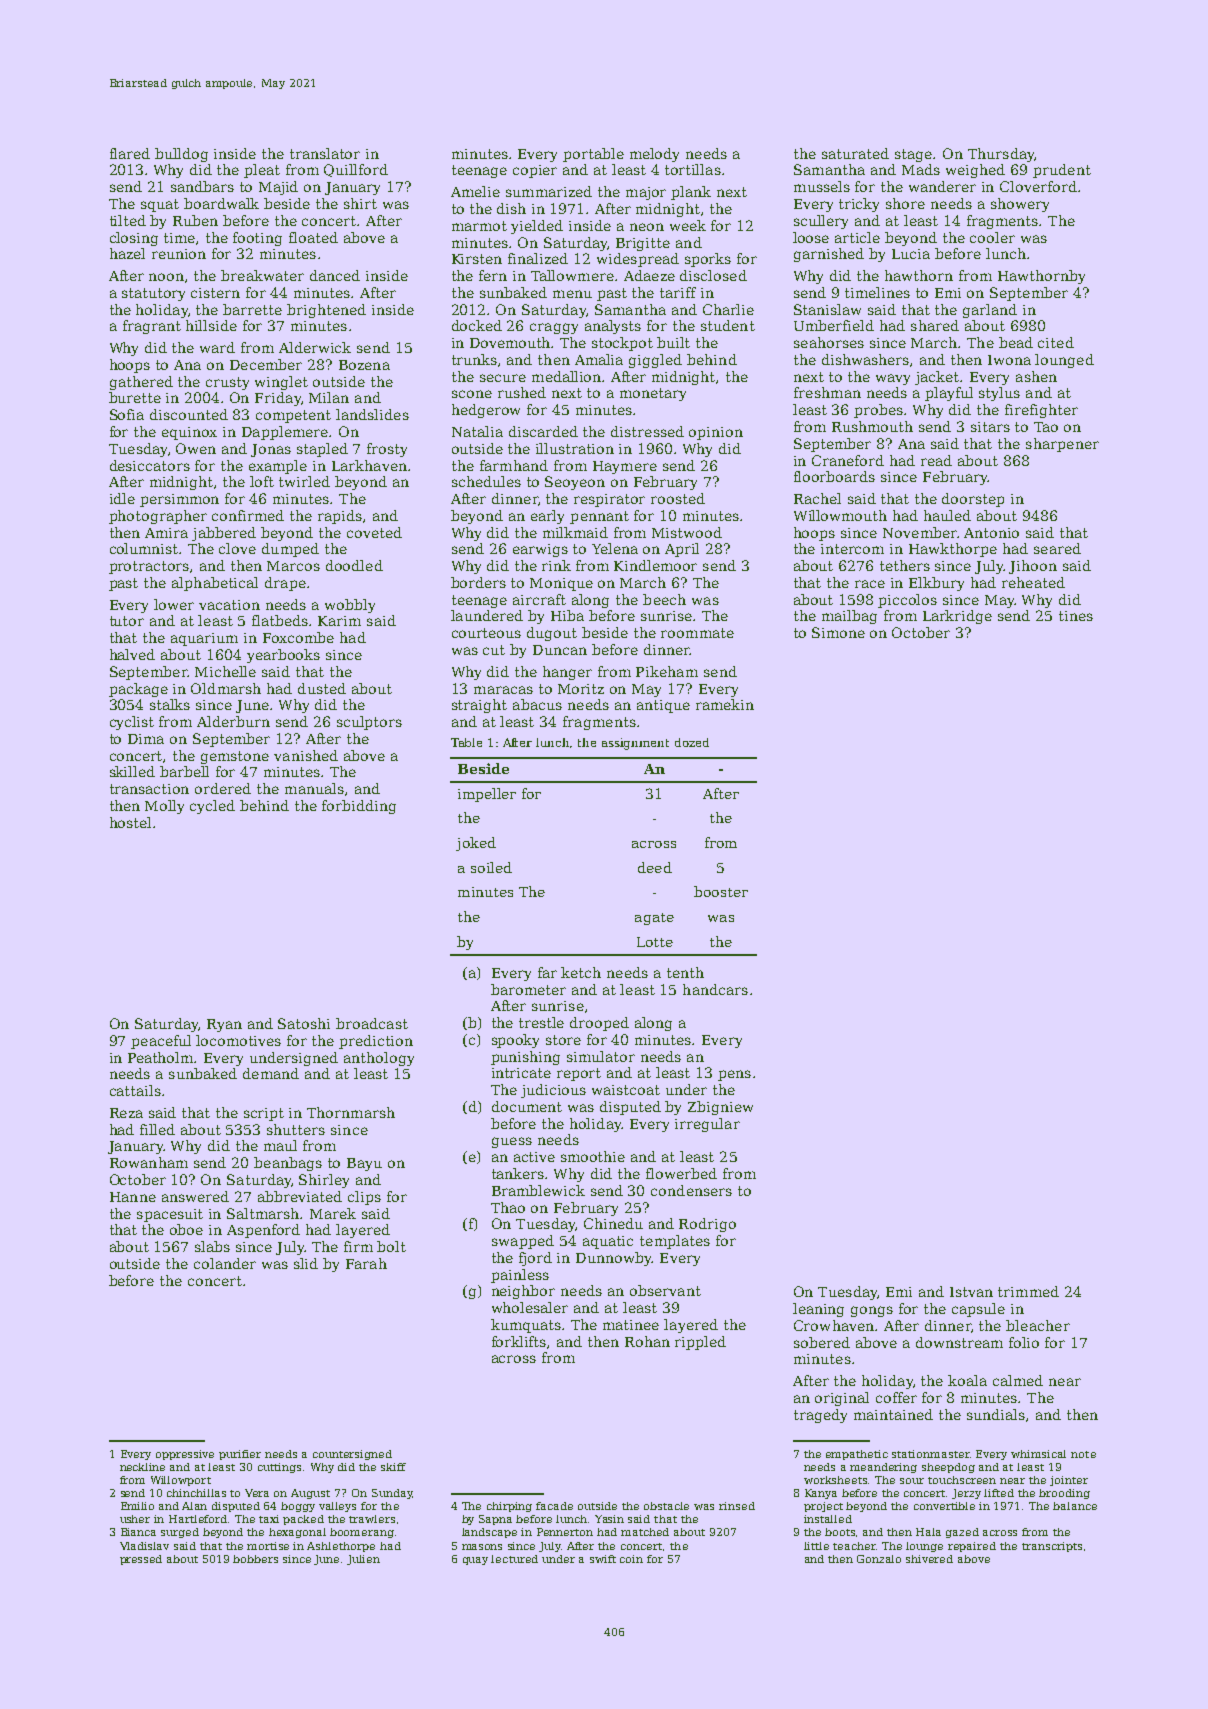 Image resolution: width=1208 pixels, height=1709 pixels. Describe the element at coordinates (855, 153) in the screenshot. I see `saturated` at that location.
